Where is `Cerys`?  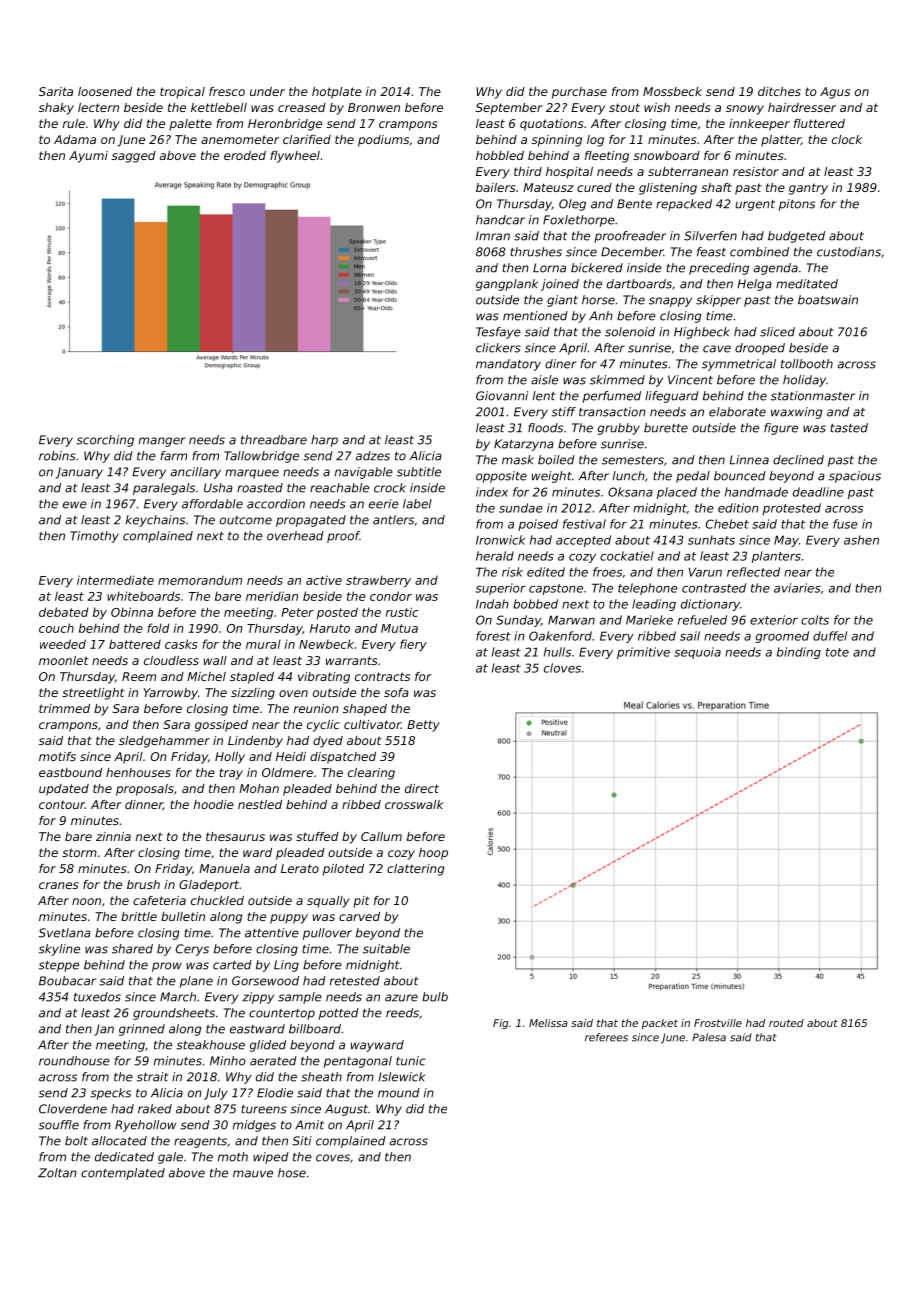 Cerys is located at coordinates (192, 950).
